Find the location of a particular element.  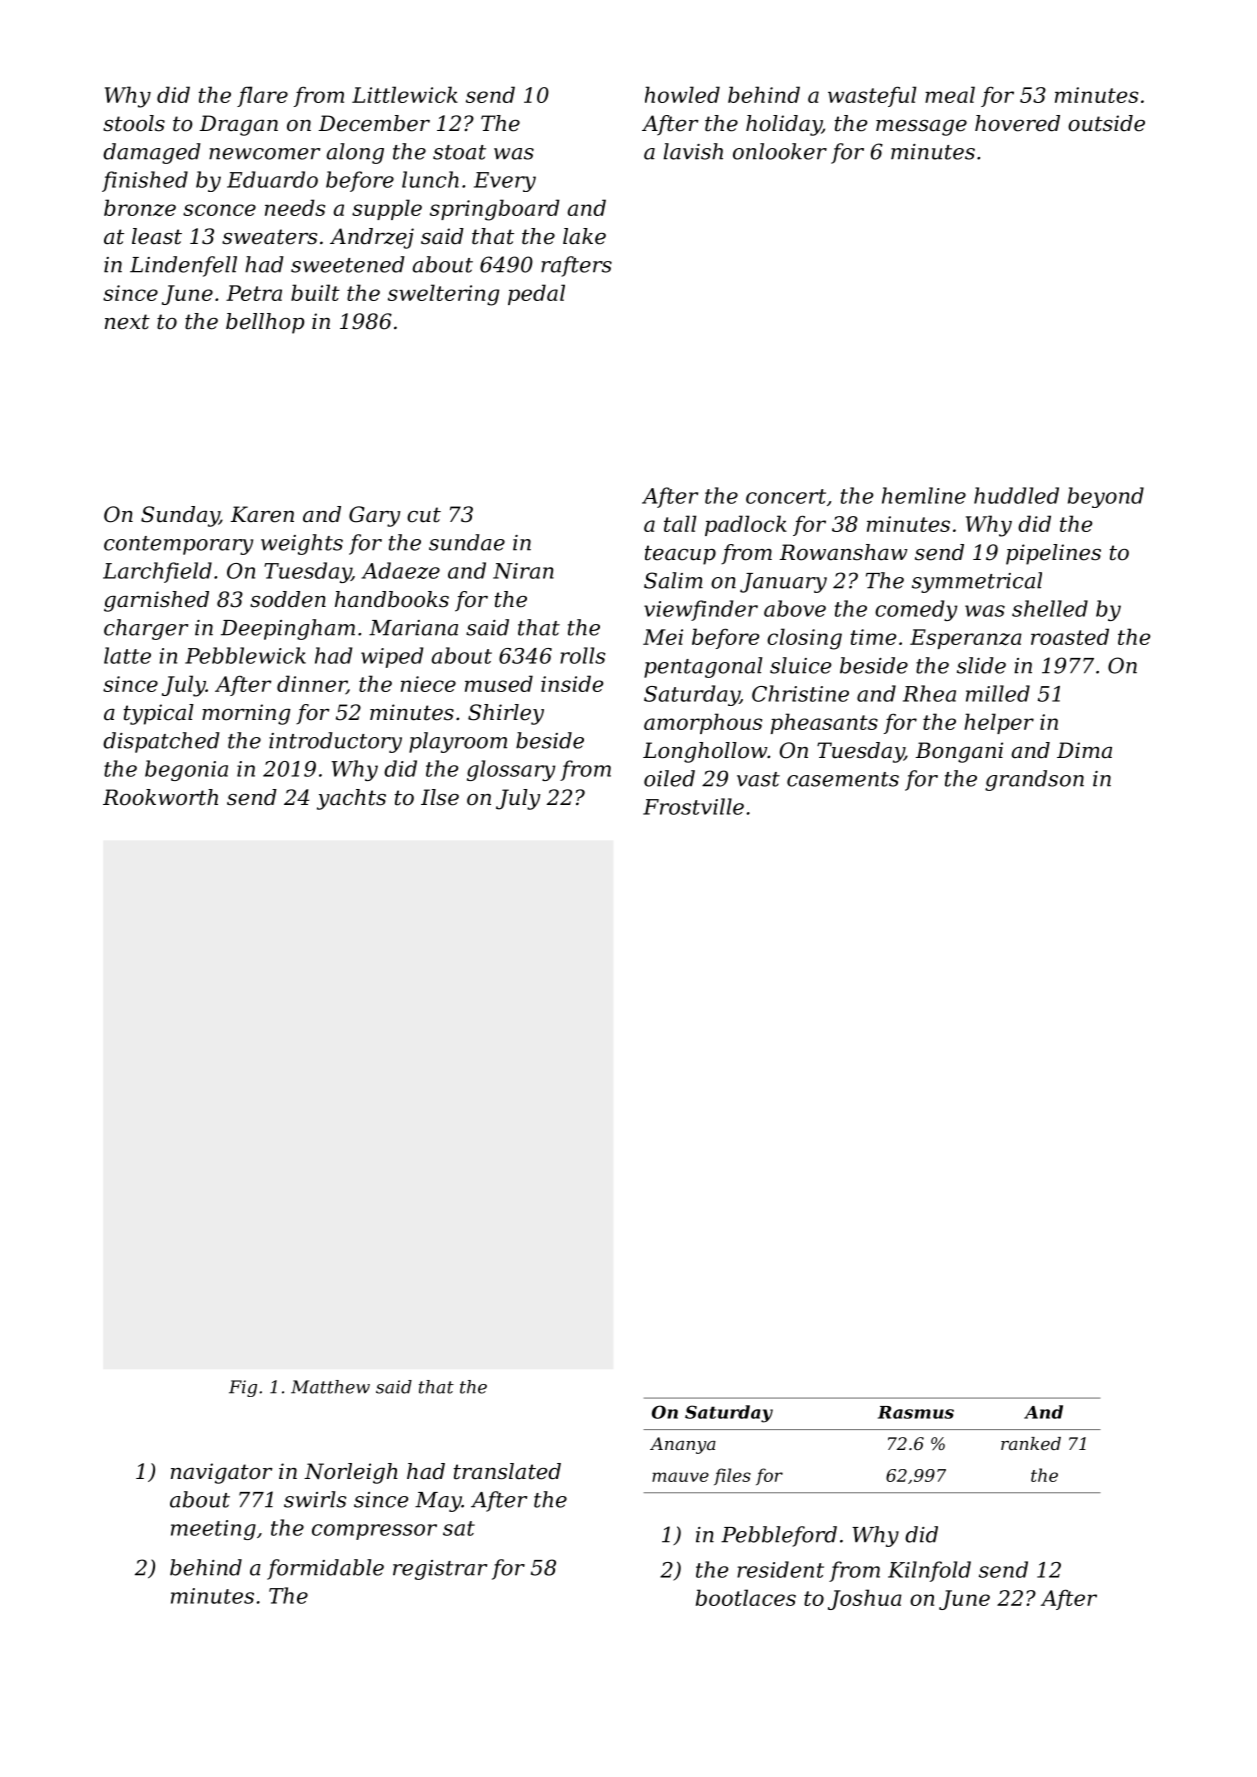

lake is located at coordinates (584, 236).
